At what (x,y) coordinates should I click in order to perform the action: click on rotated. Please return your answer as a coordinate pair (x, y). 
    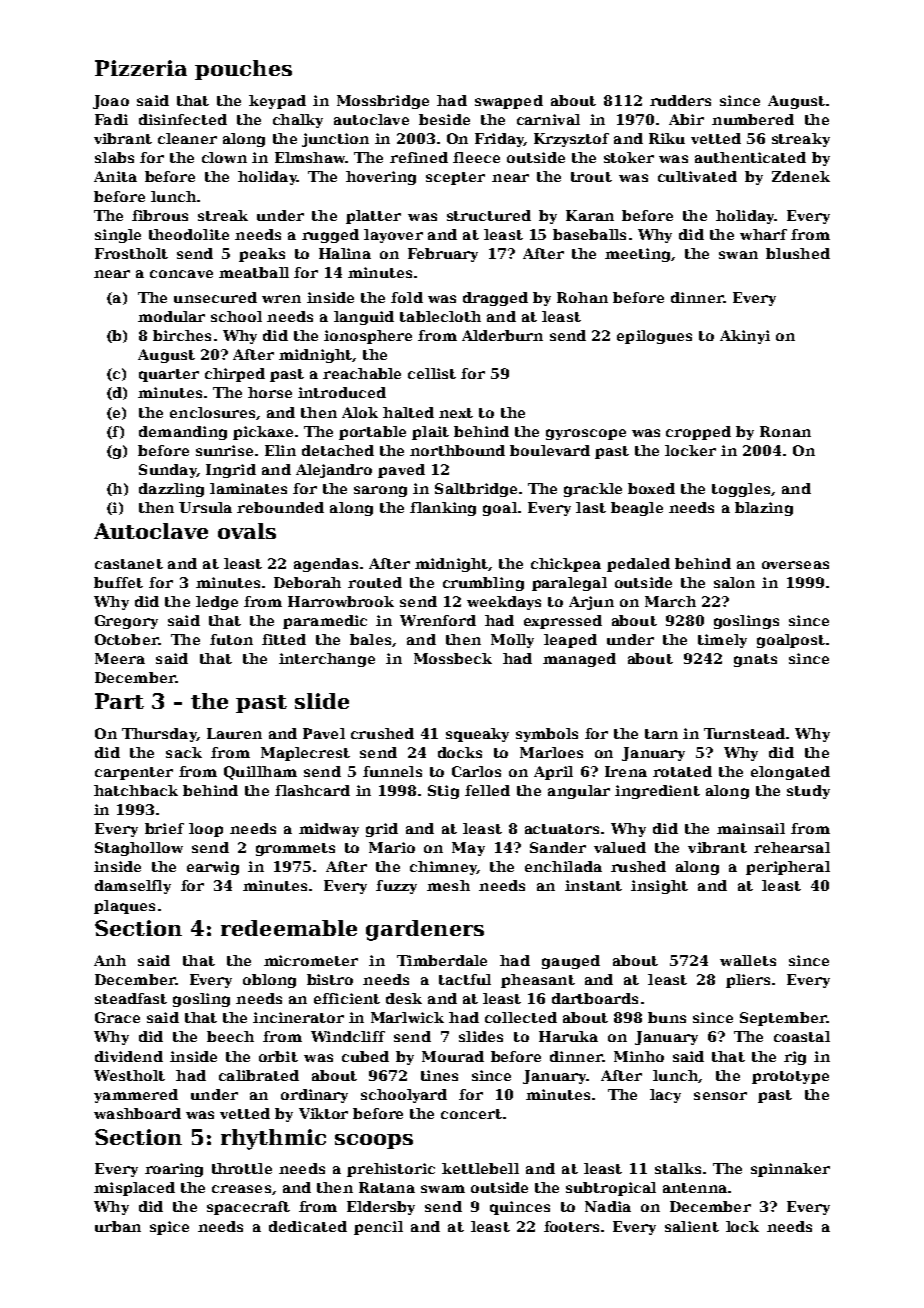
    Looking at the image, I should click on (682, 771).
